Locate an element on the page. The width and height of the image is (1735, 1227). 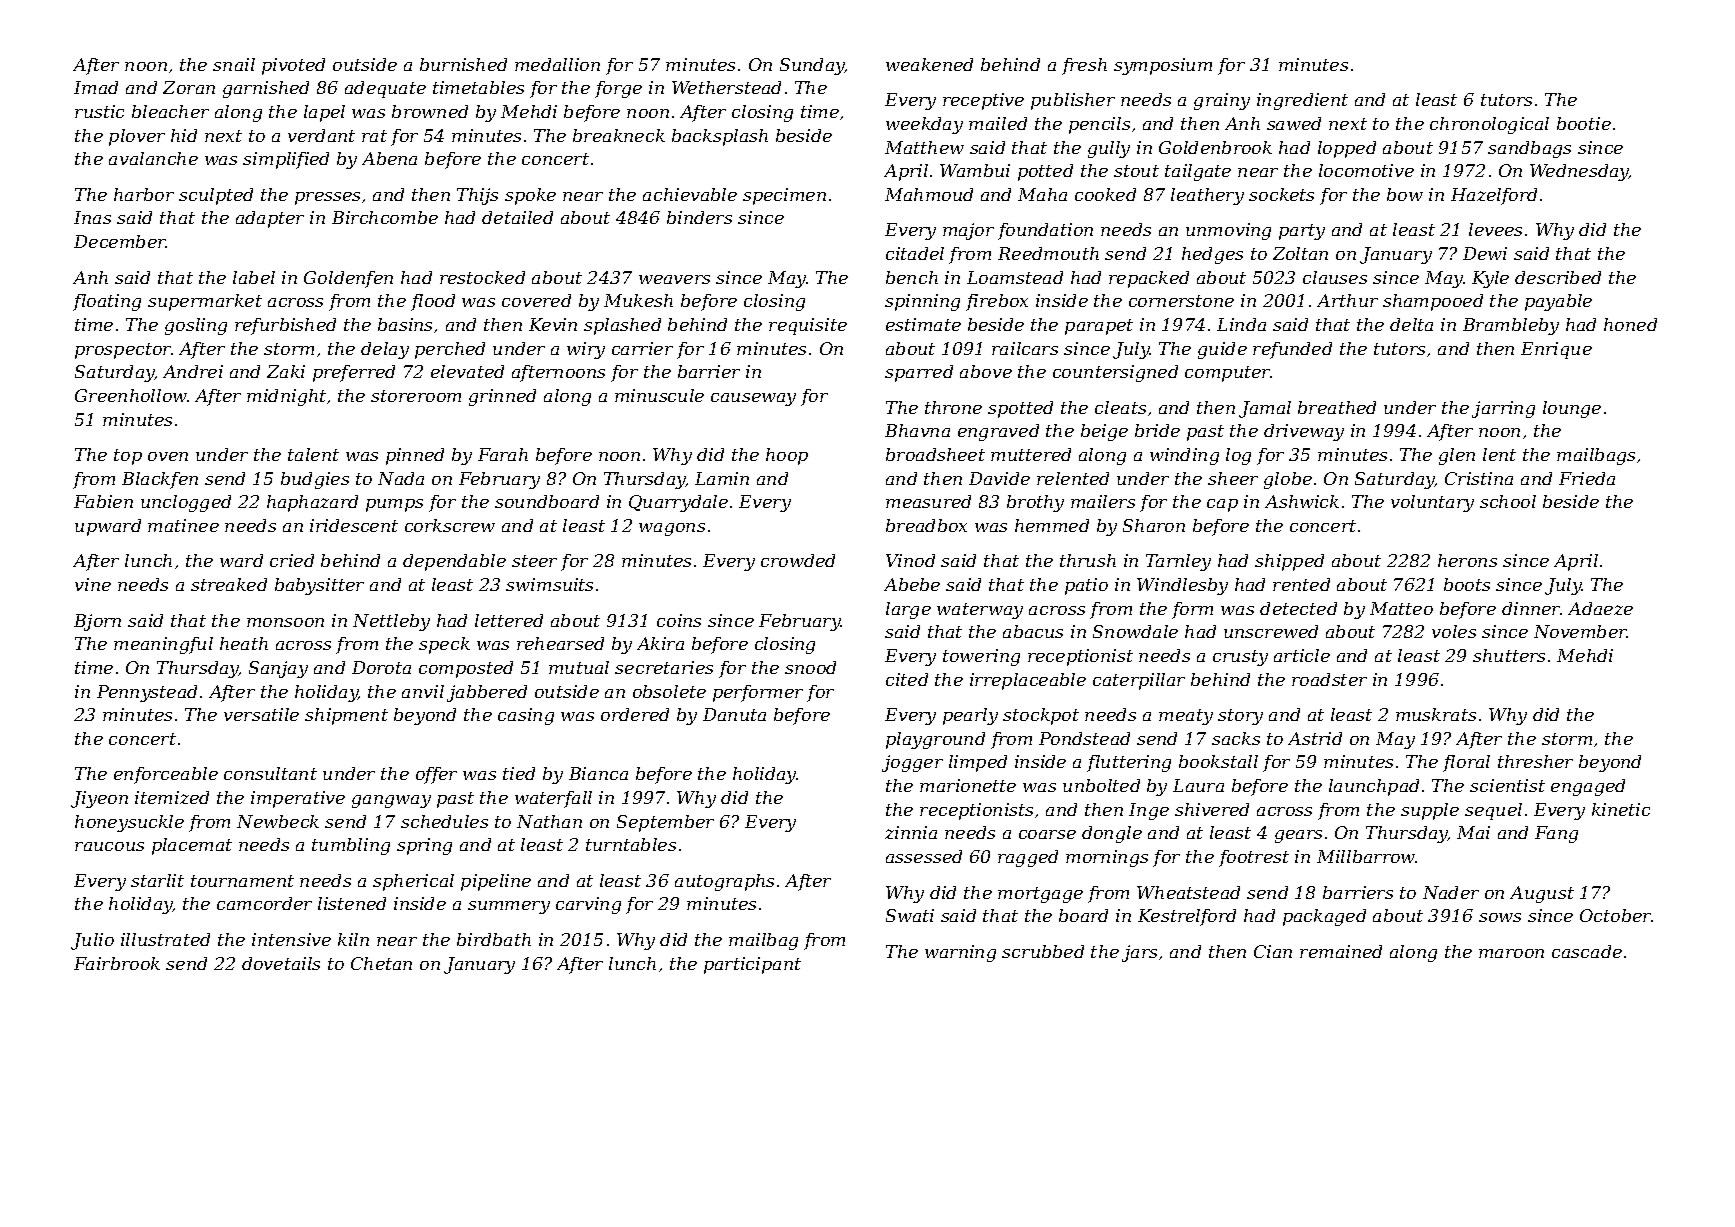
dovetails is located at coordinates (281, 963).
